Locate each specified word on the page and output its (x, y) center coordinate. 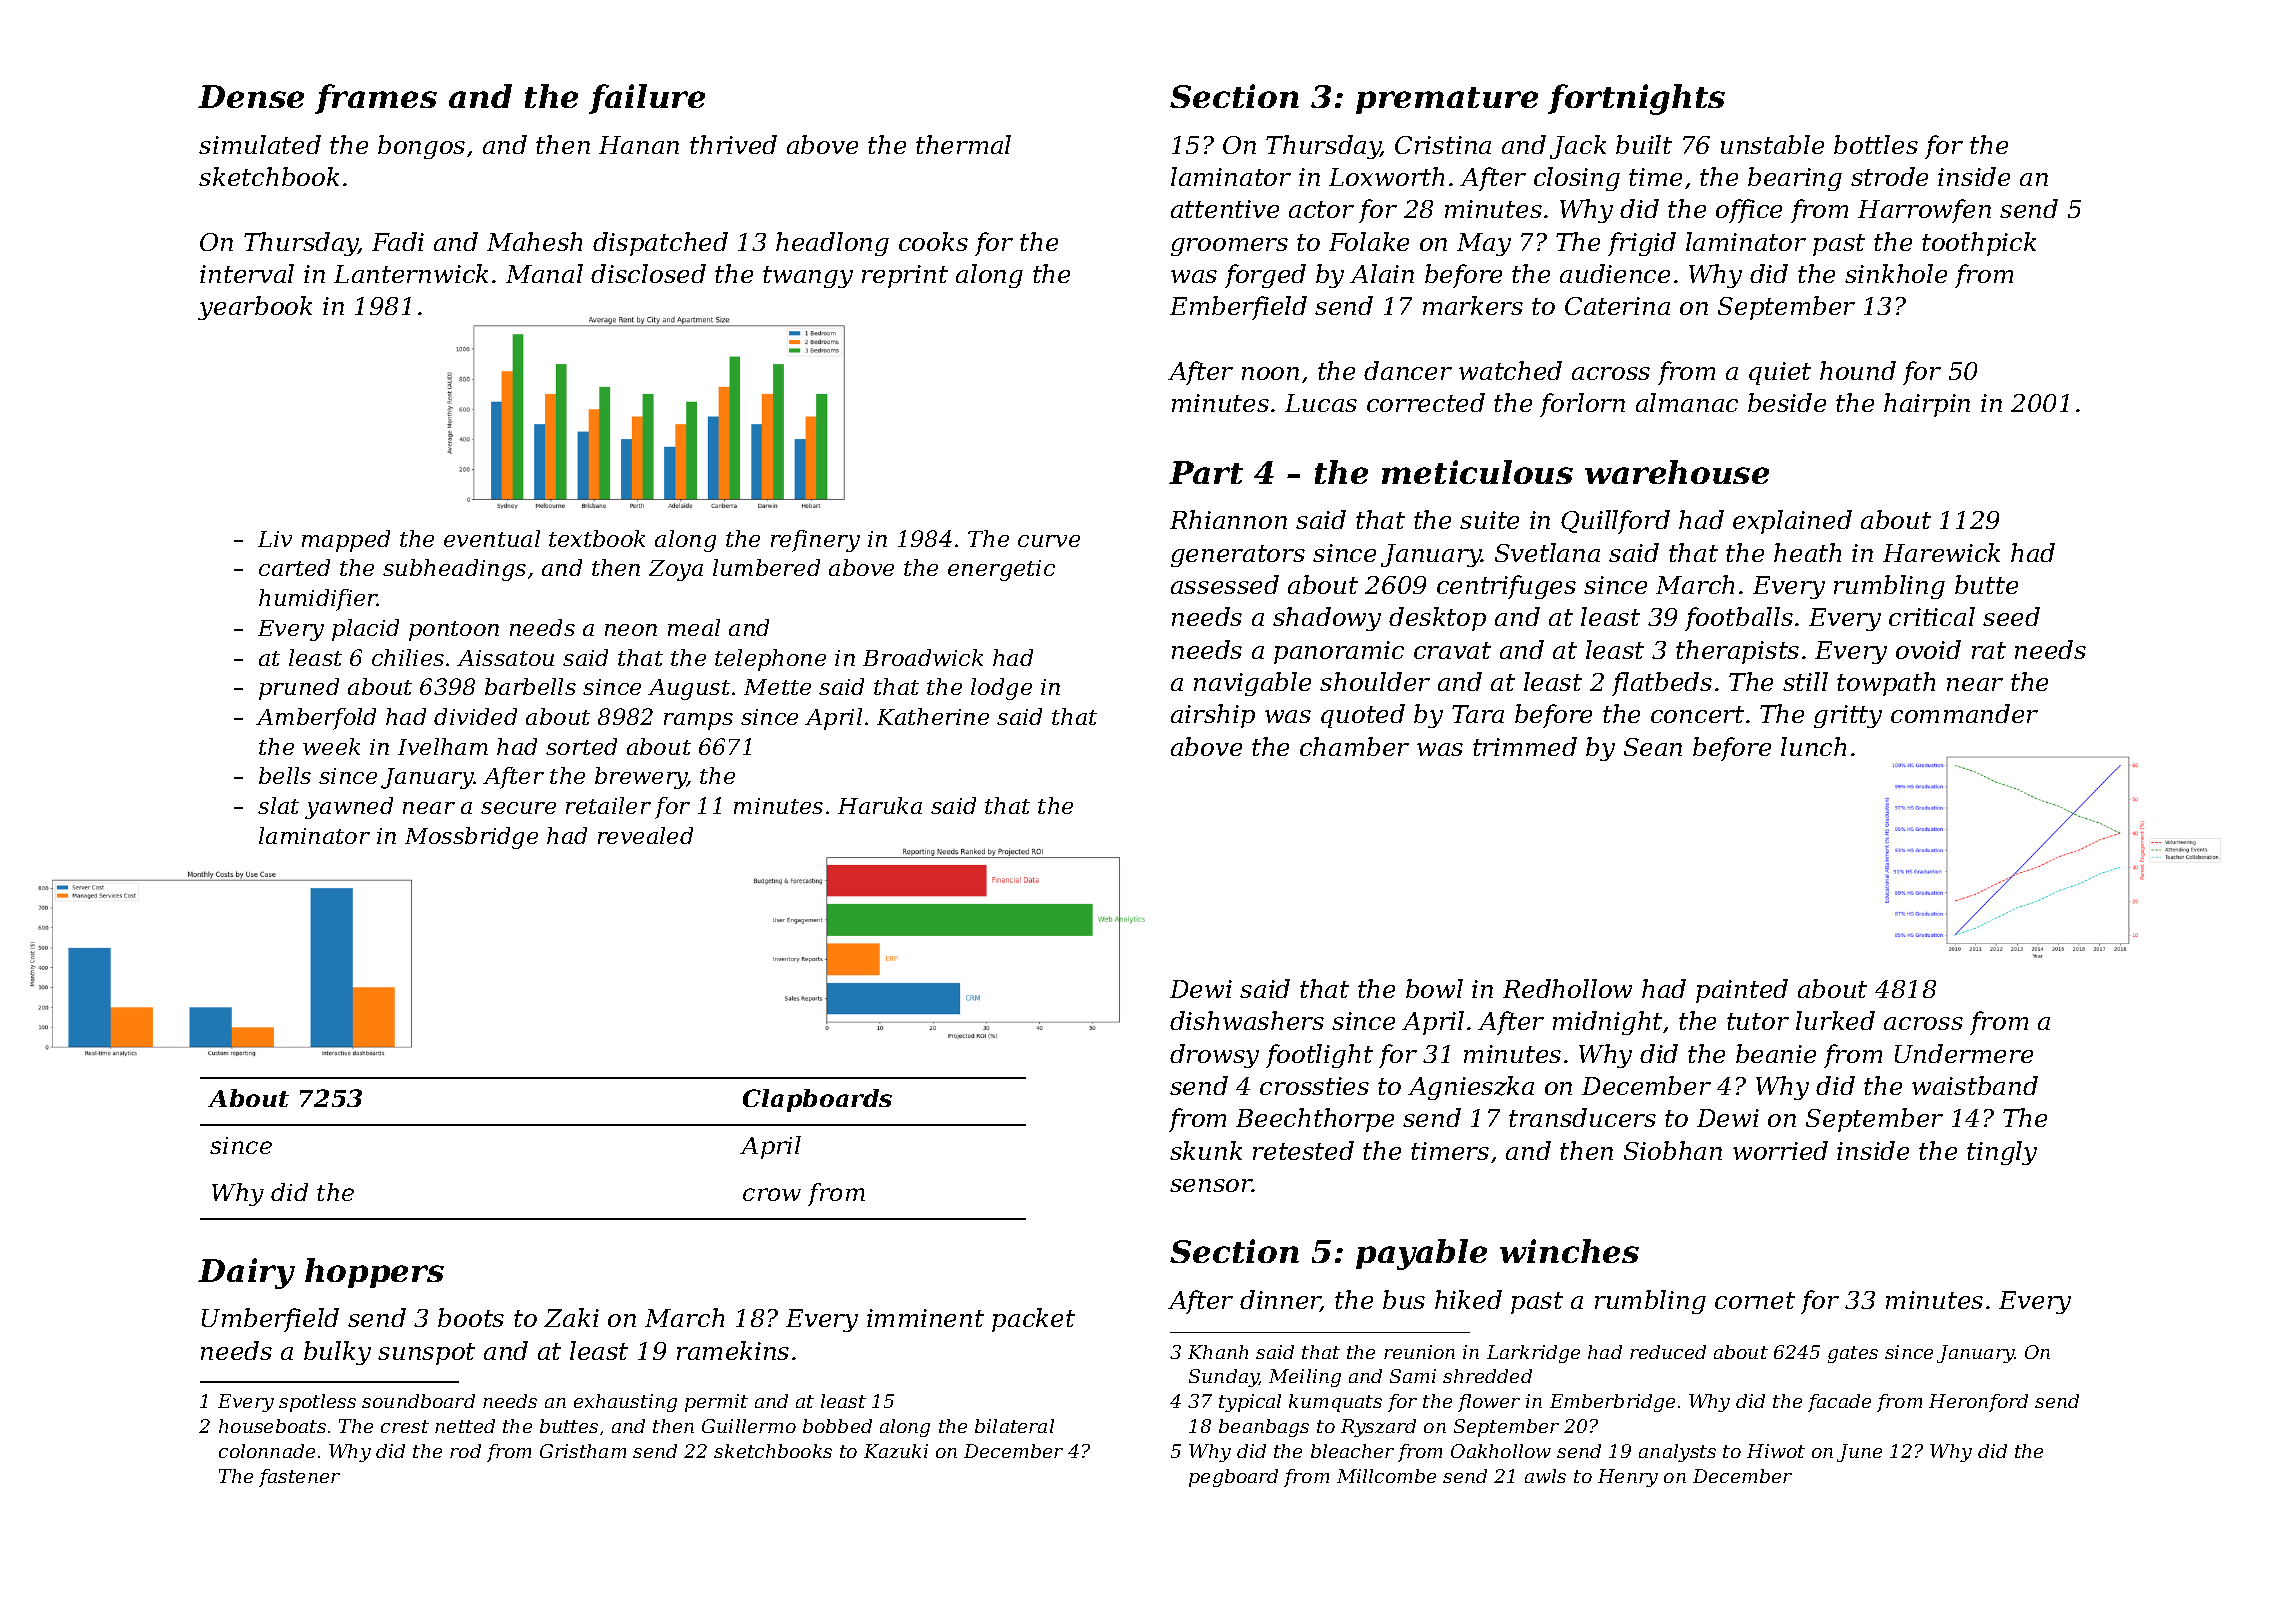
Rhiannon (1228, 519)
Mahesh (534, 241)
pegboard (1233, 1478)
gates (1853, 1354)
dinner (1280, 1301)
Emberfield (1238, 308)
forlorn (1582, 405)
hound (1858, 370)
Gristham (583, 1451)
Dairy (246, 1273)
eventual (492, 538)
